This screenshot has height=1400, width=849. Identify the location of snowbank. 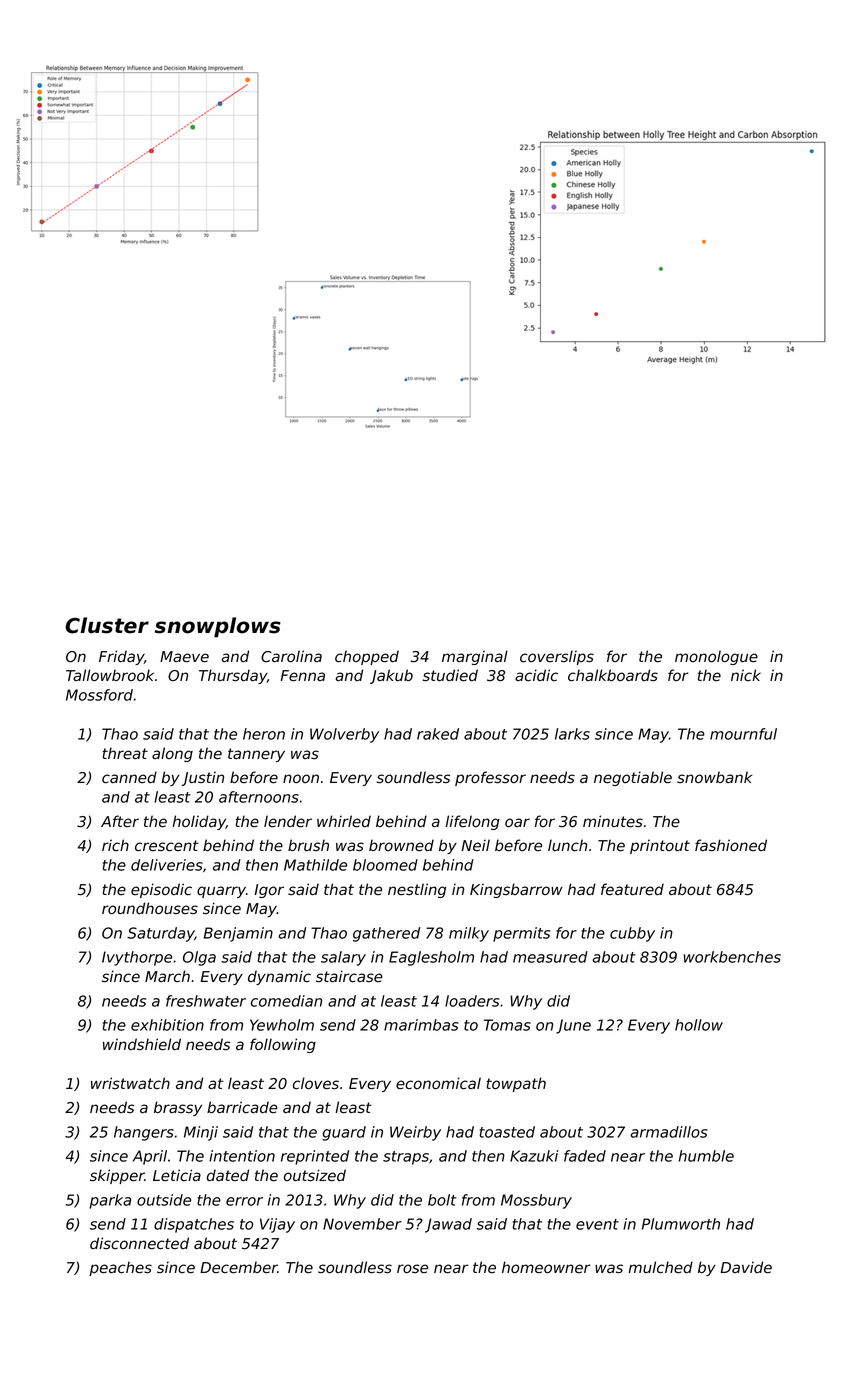
(714, 777).
